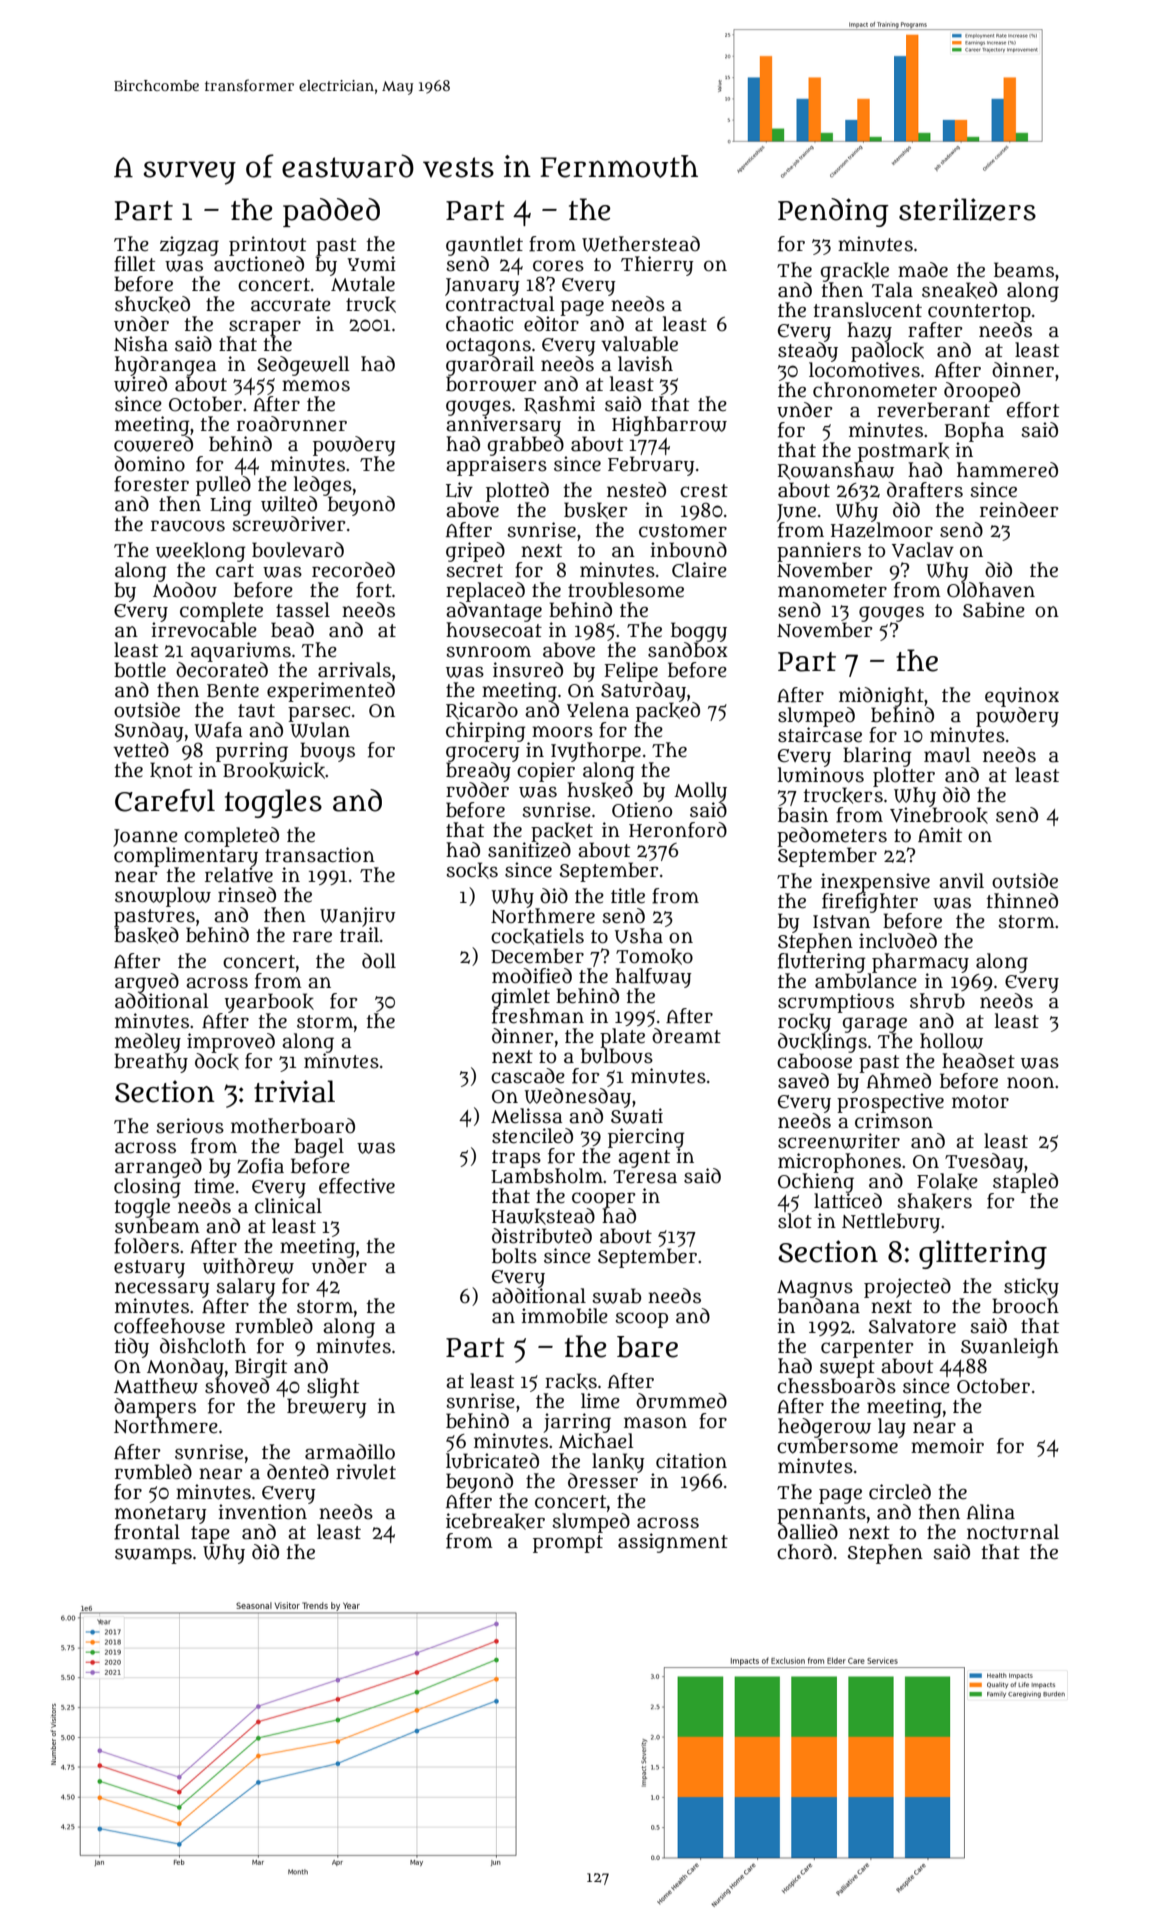 This screenshot has width=1173, height=1932. What do you see at coordinates (189, 246) in the screenshot?
I see `zigzag` at bounding box center [189, 246].
